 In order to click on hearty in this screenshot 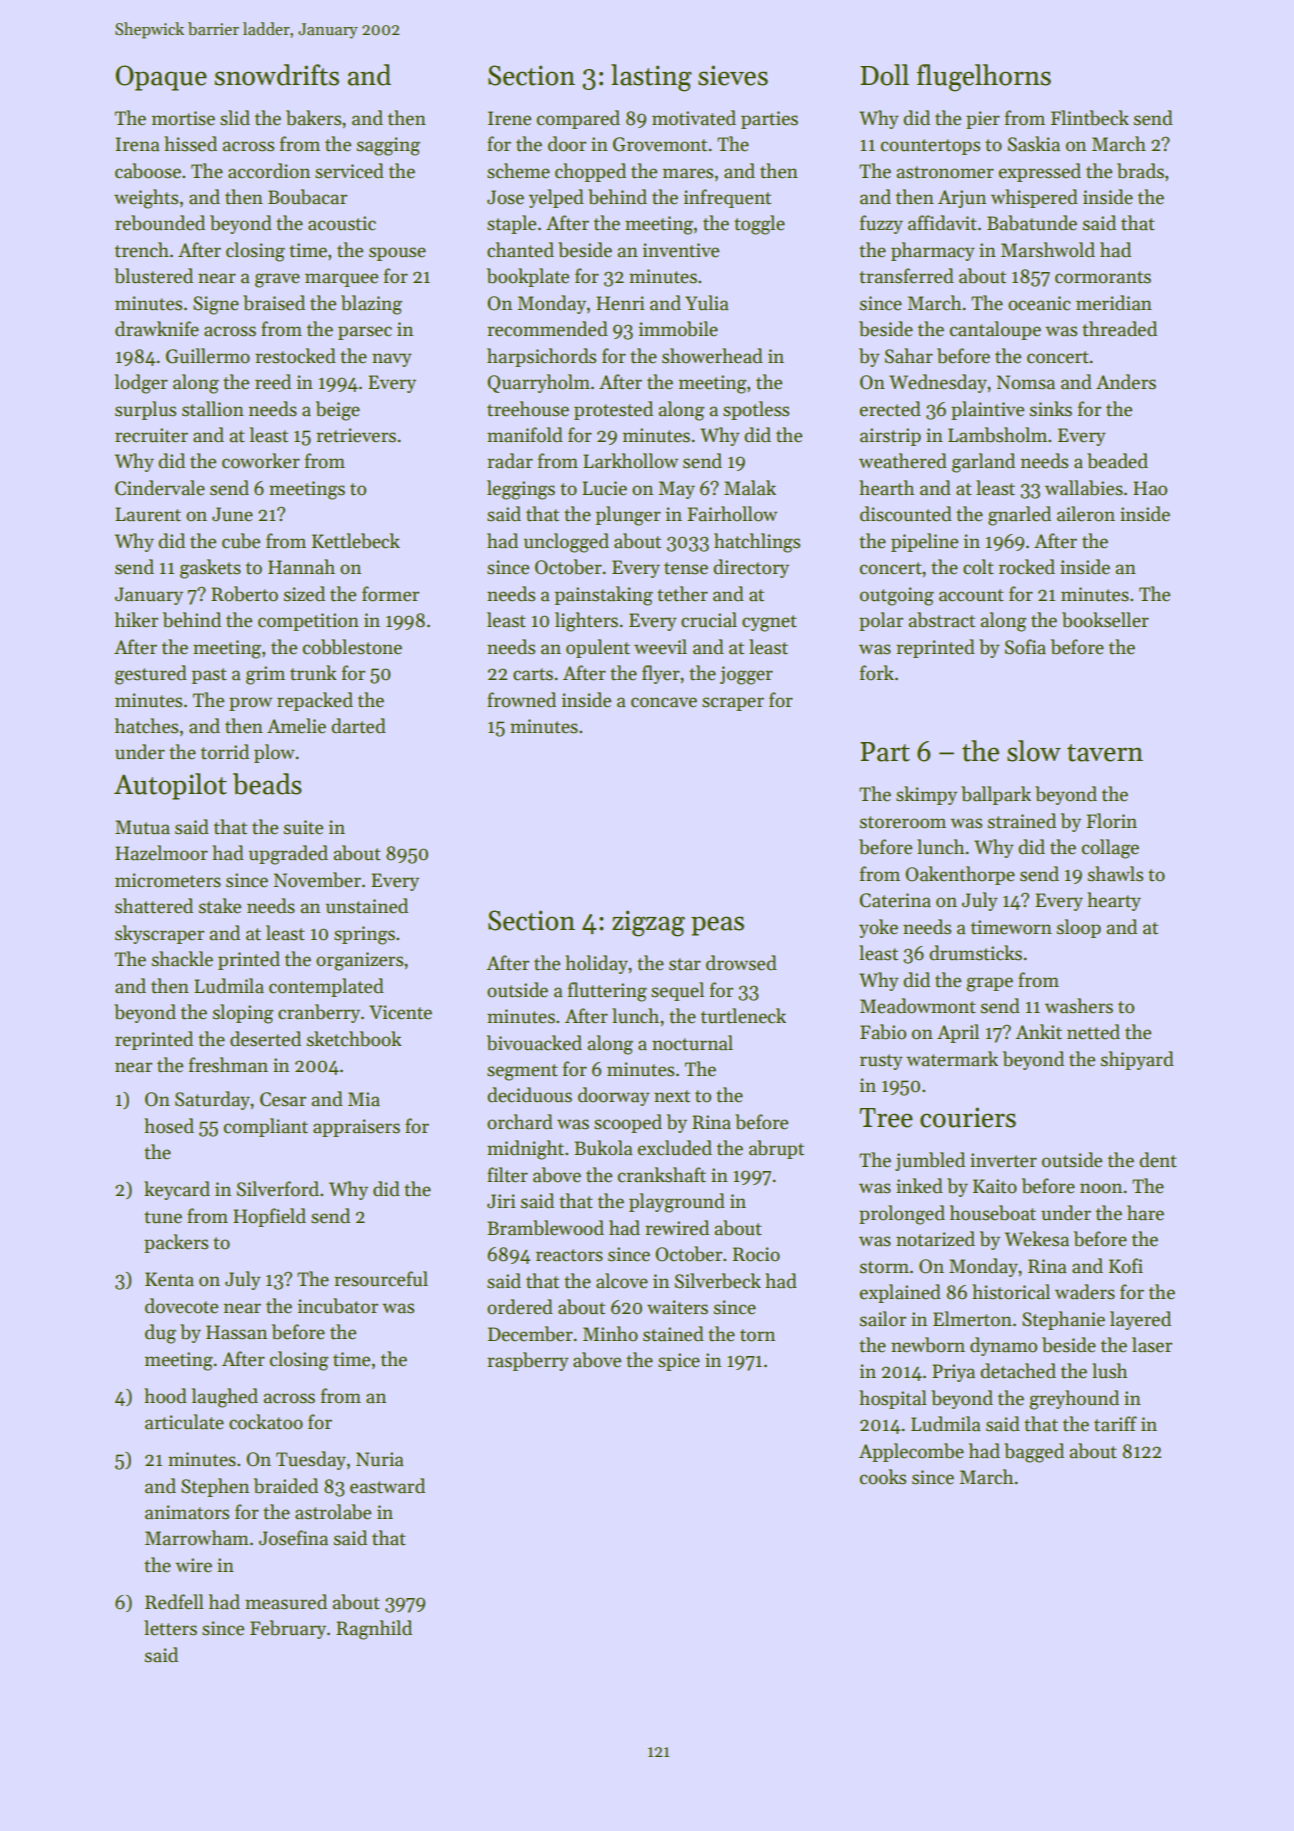, I will do `click(1114, 901)`.
